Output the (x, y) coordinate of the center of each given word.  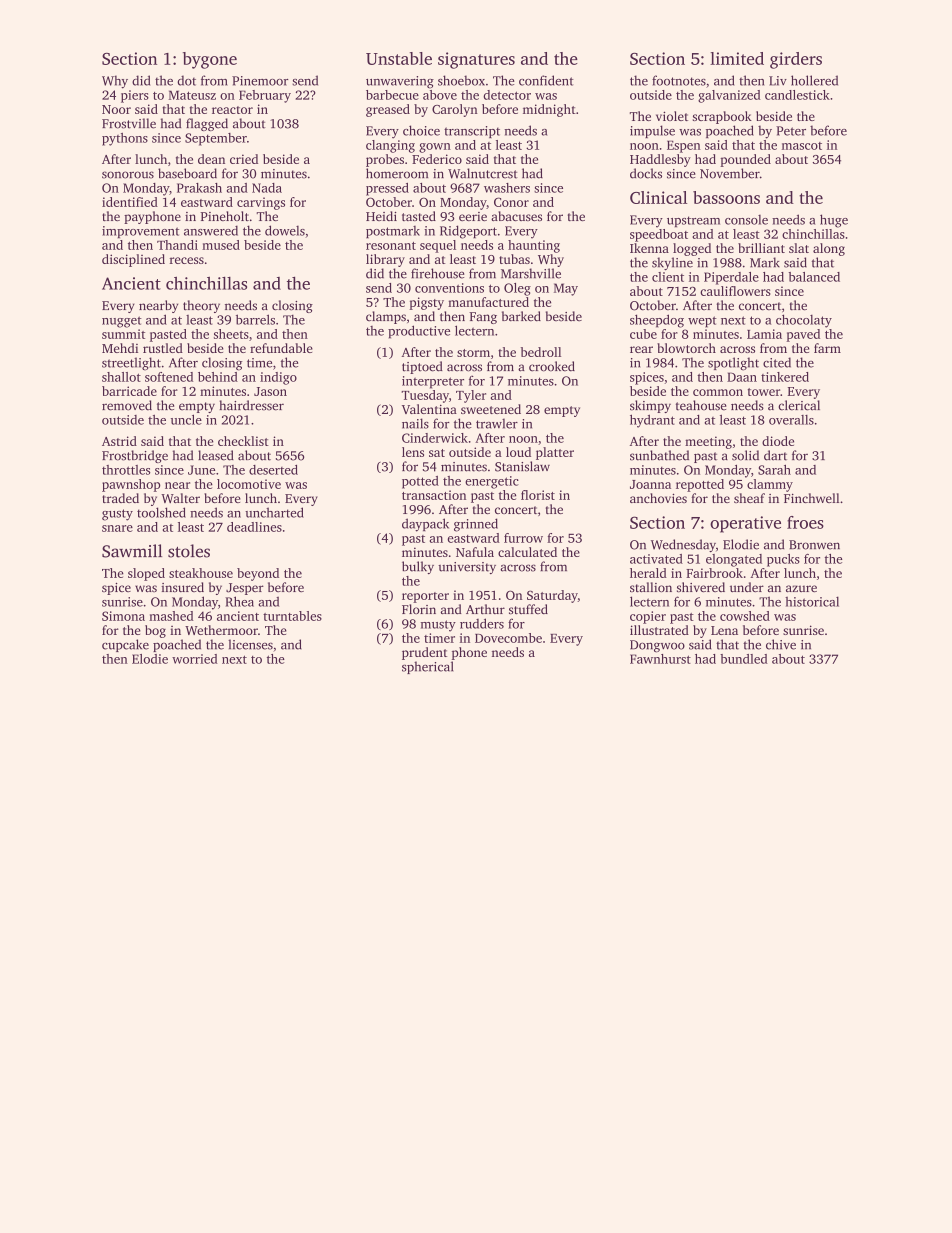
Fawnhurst (660, 659)
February (265, 96)
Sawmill (132, 551)
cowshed (745, 616)
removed (127, 405)
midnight (549, 110)
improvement (140, 232)
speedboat (659, 235)
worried (195, 659)
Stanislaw (522, 466)
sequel (438, 246)
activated (656, 559)
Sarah (774, 470)
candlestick (797, 95)
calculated (527, 552)
